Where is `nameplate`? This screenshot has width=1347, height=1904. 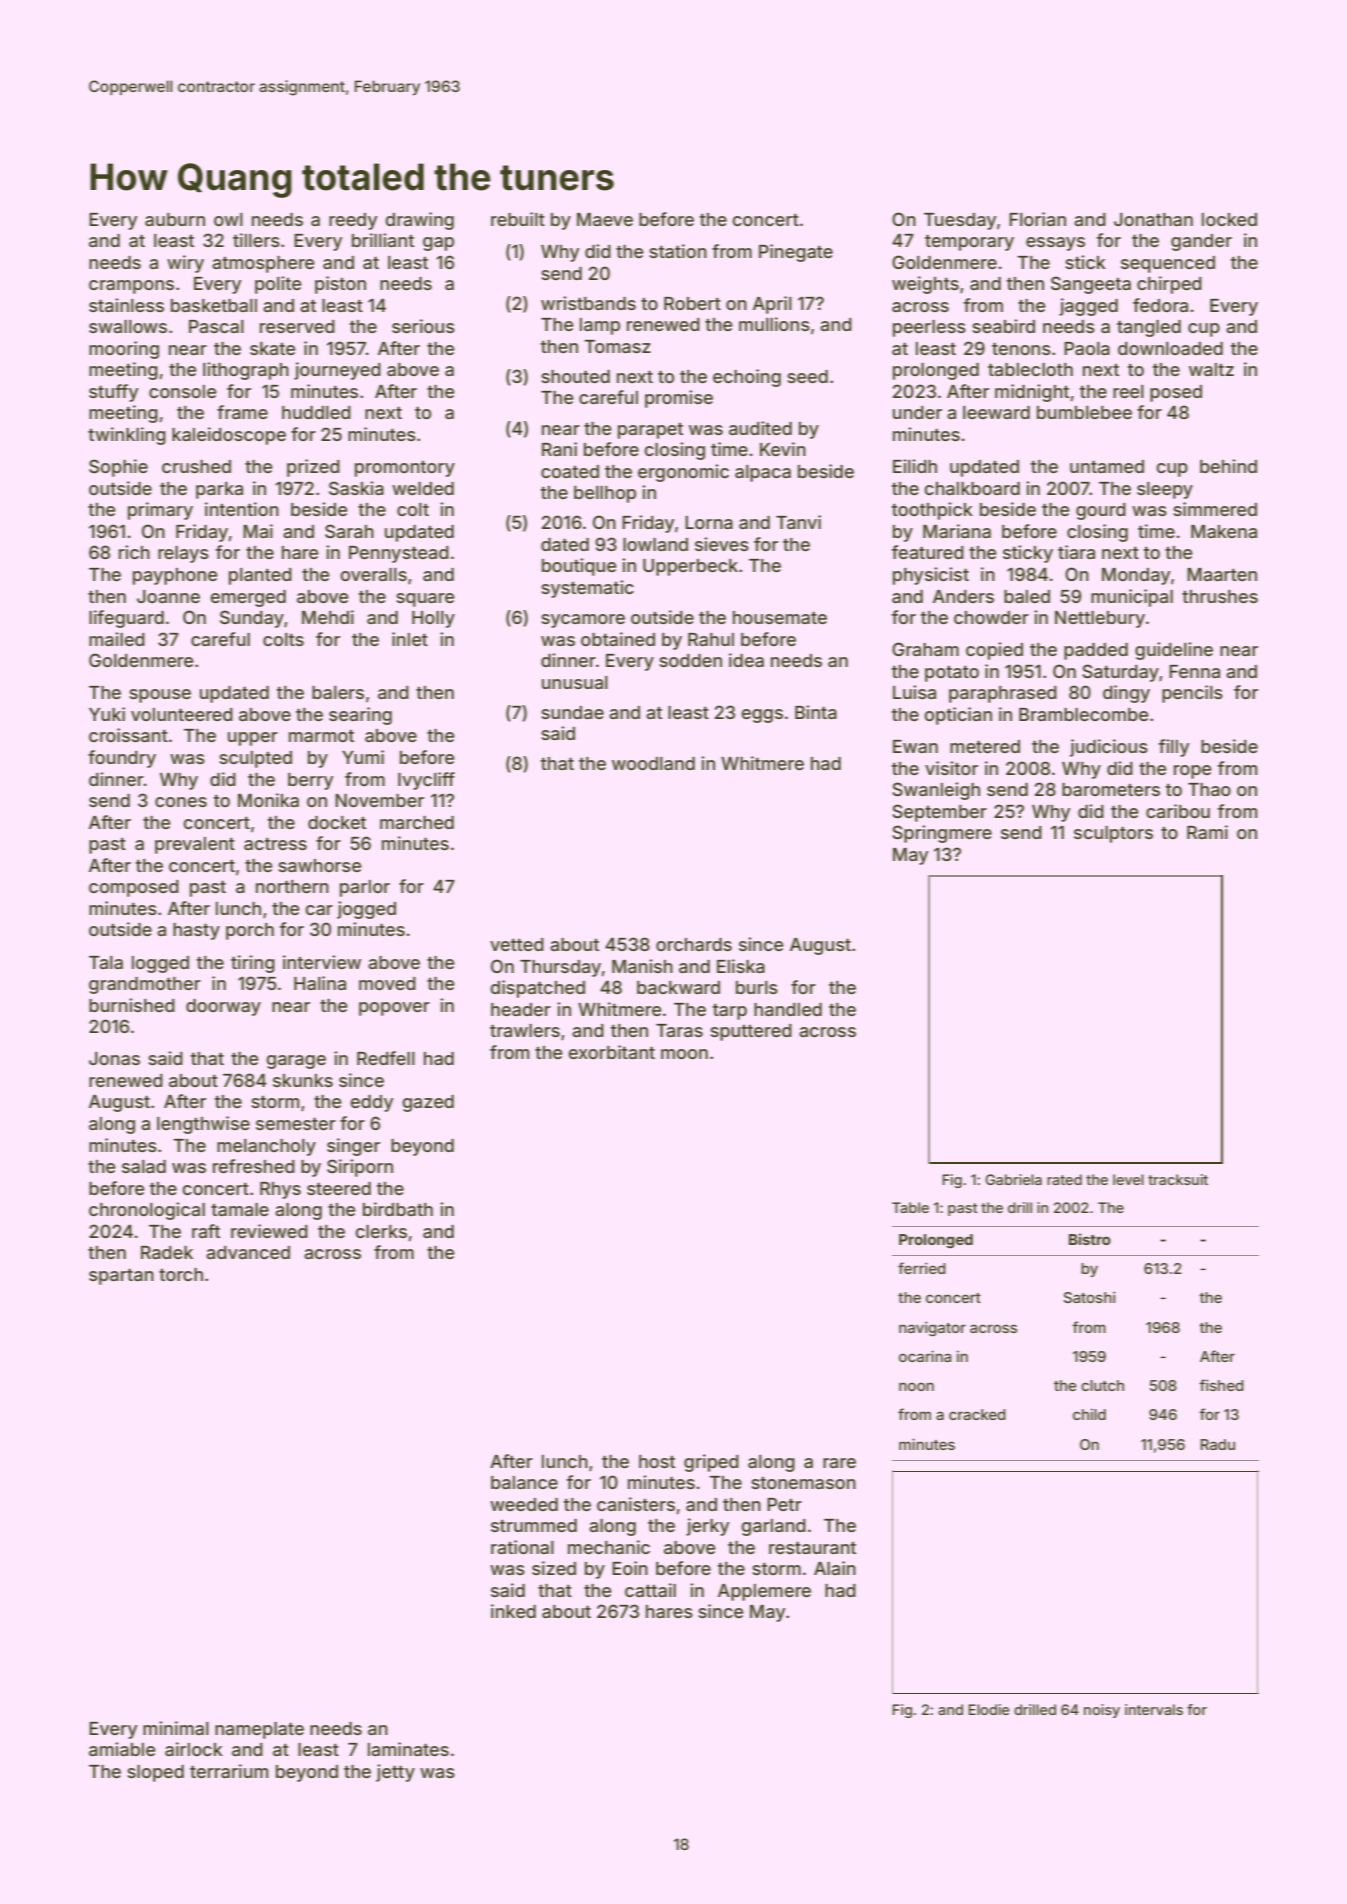 nameplate is located at coordinates (259, 1730).
